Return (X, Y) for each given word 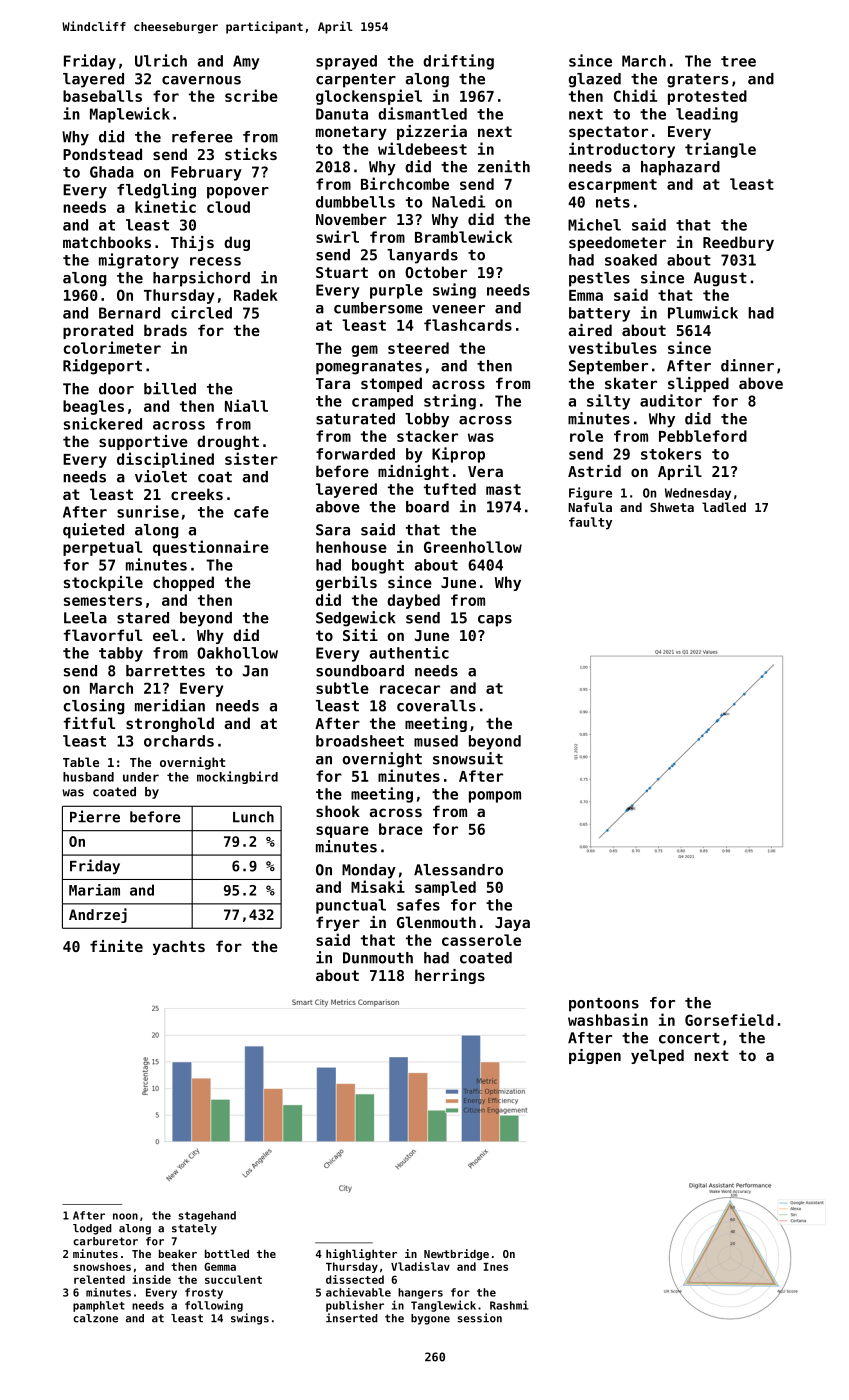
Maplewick (130, 115)
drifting (458, 62)
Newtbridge (456, 1254)
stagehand (207, 1216)
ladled (724, 507)
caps (495, 621)
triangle (720, 150)
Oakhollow (237, 653)
